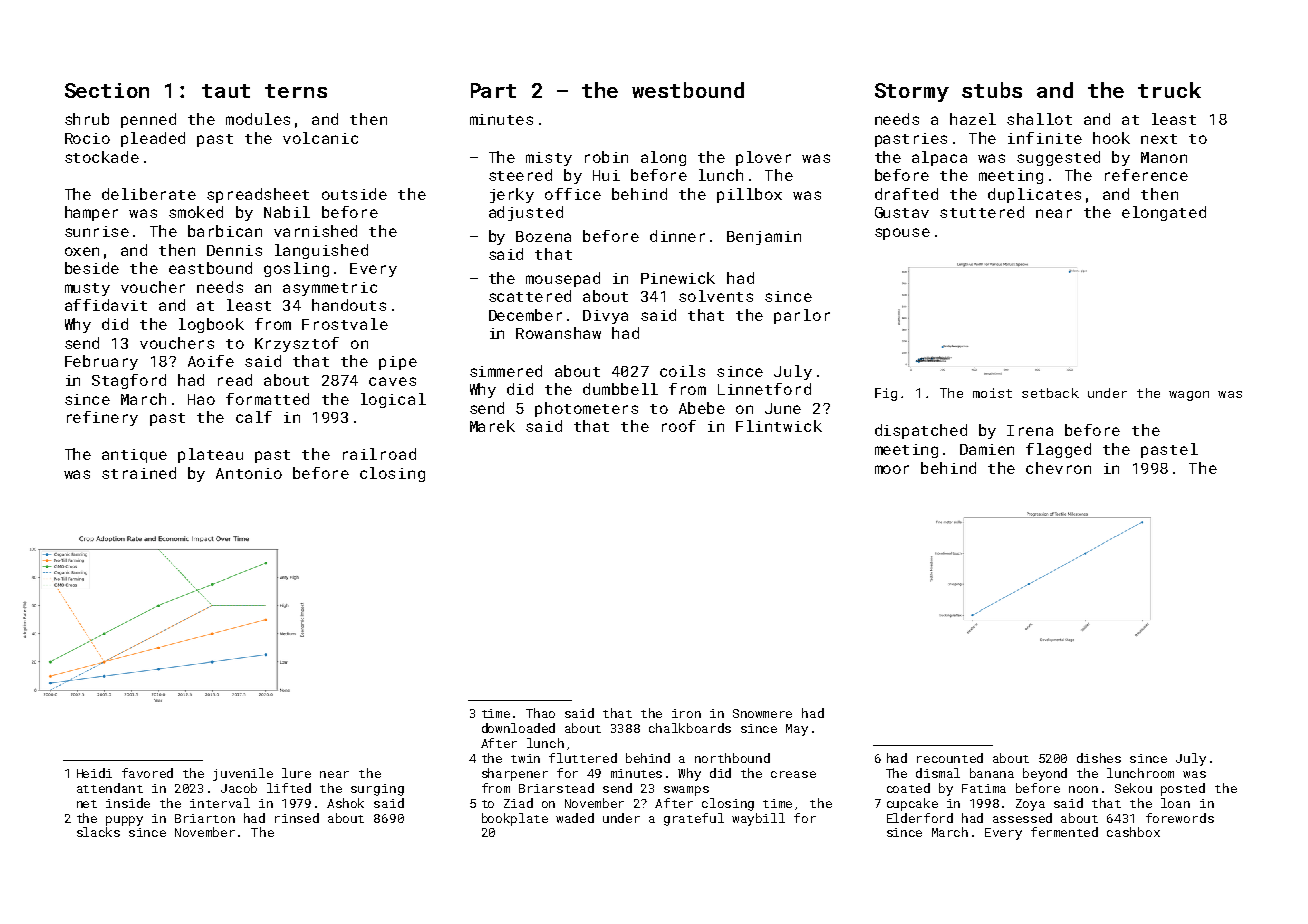 Image resolution: width=1308 pixels, height=924 pixels. I want to click on Benjamin, so click(764, 238).
